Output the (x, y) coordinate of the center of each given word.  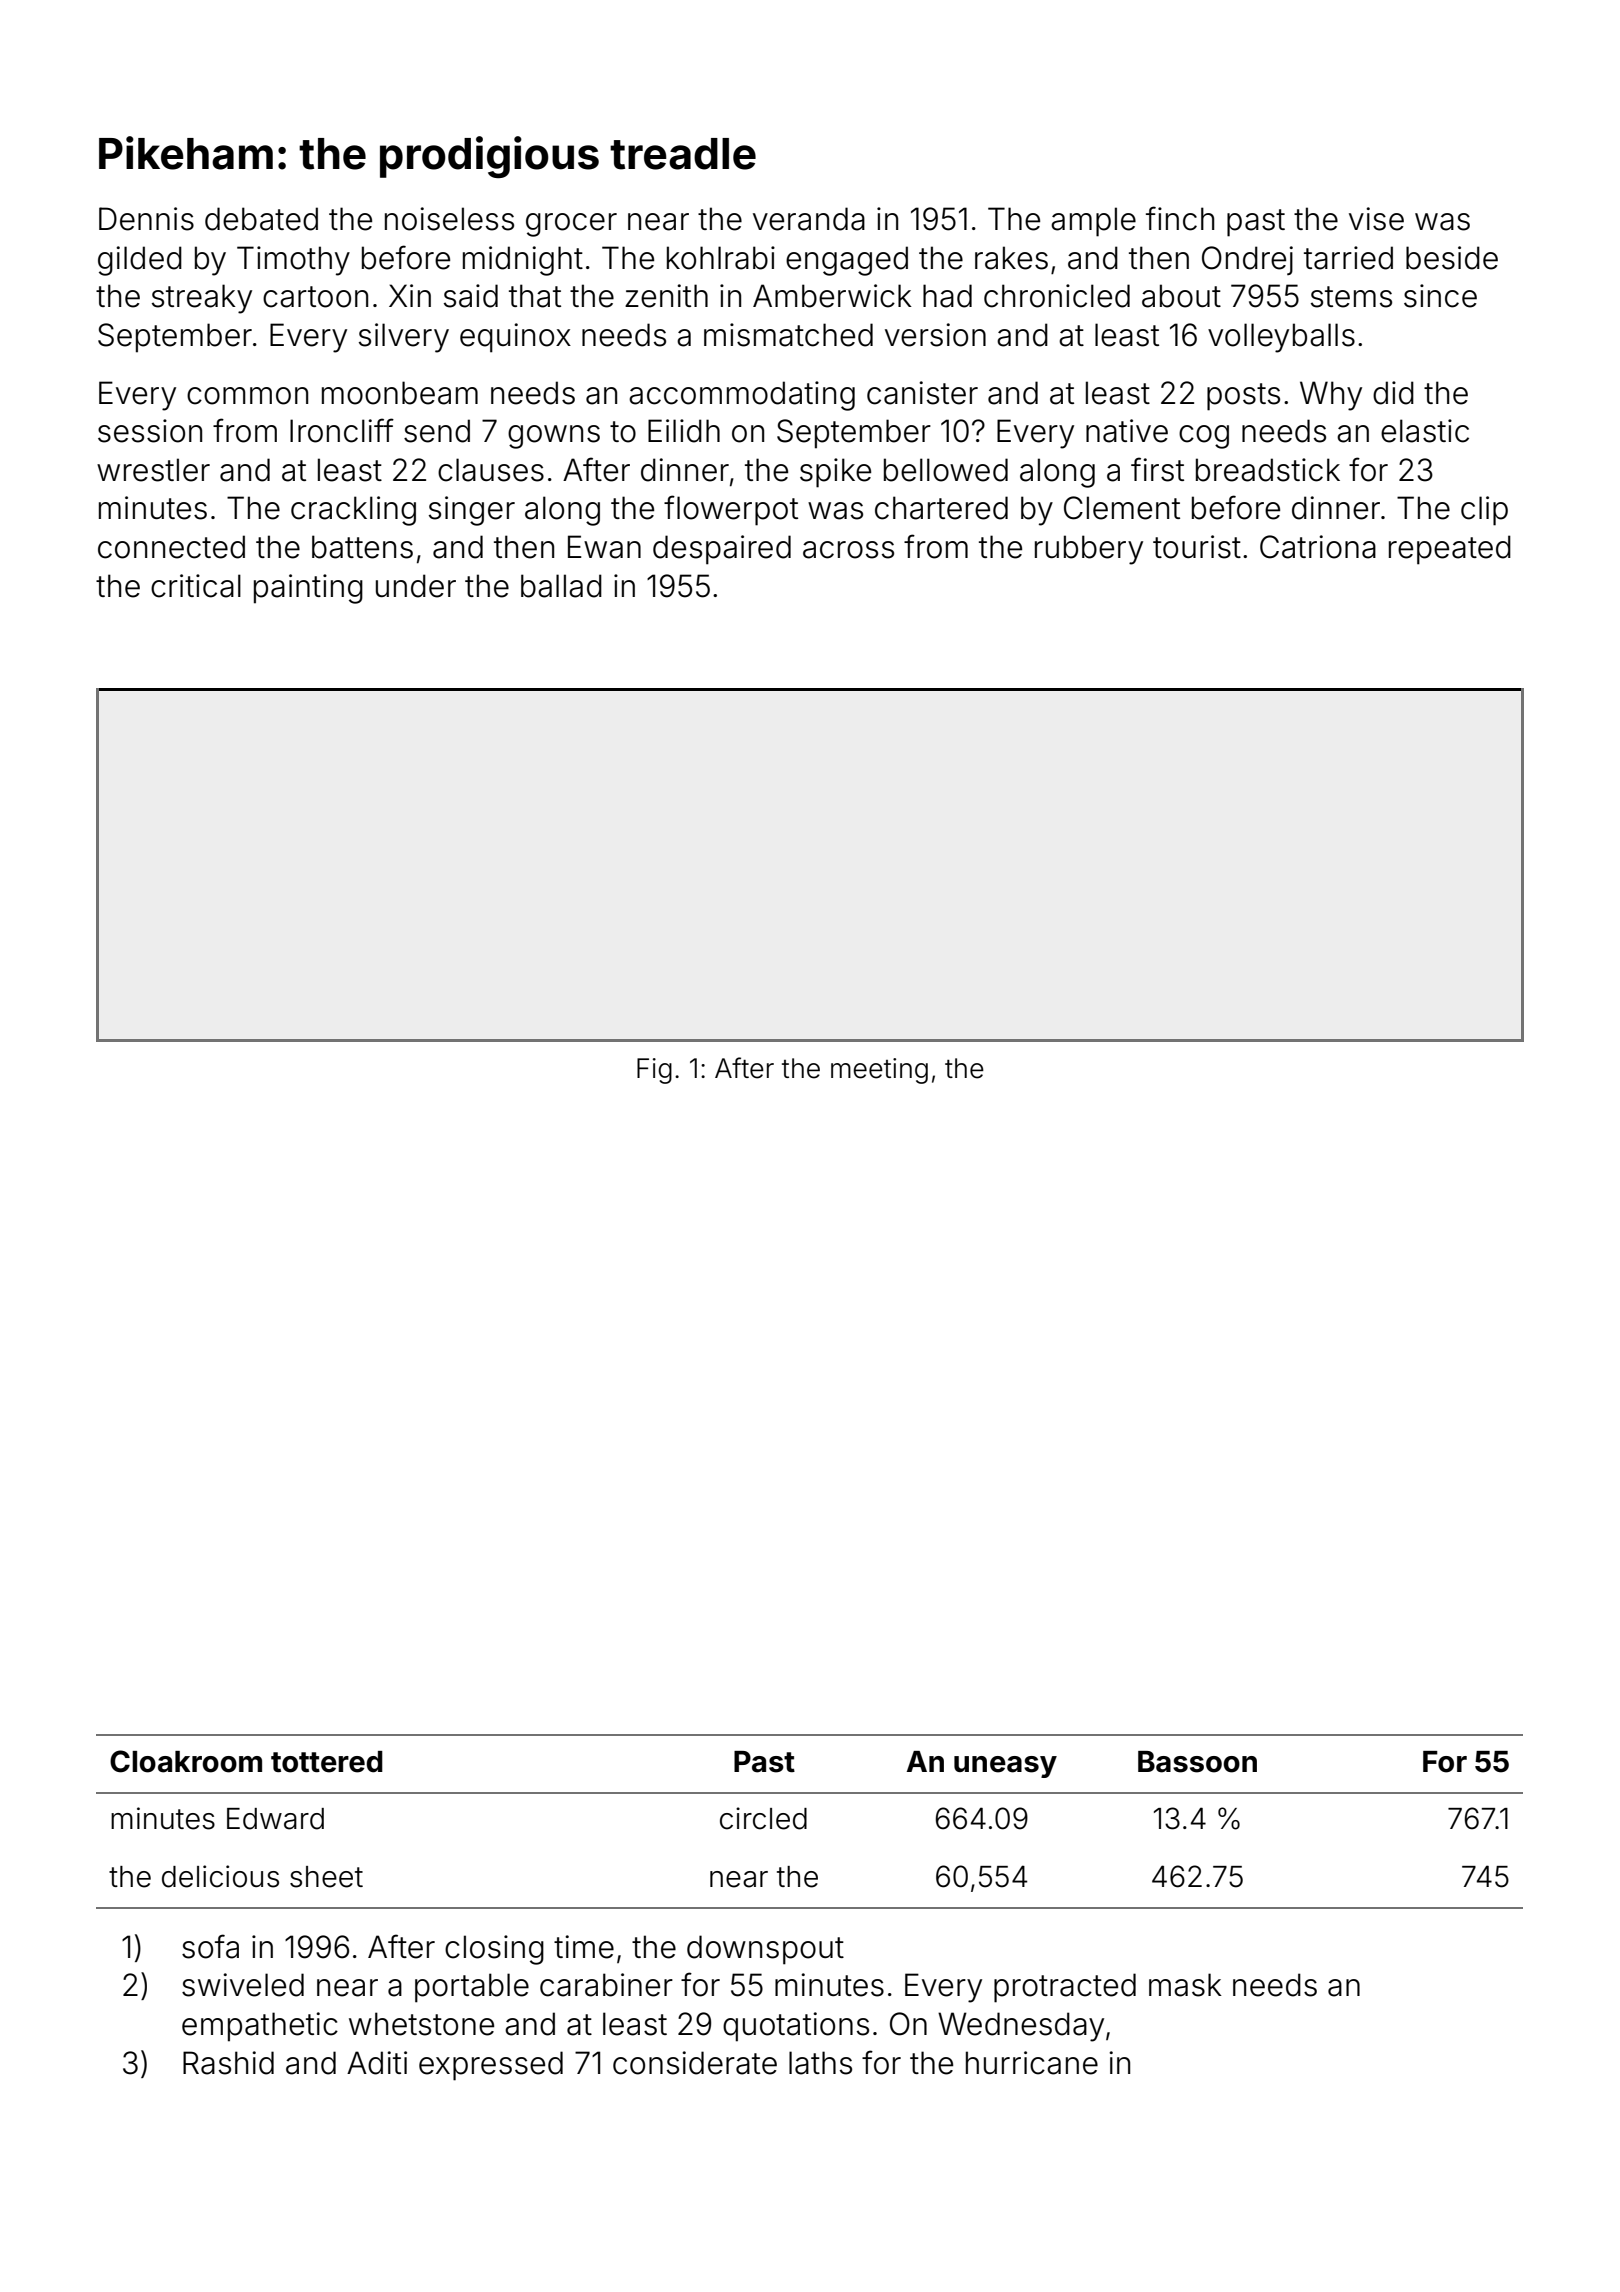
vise (1376, 219)
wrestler (153, 470)
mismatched (788, 335)
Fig (654, 1071)
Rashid (228, 2063)
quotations (796, 2027)
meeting (879, 1071)
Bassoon (1197, 1762)
